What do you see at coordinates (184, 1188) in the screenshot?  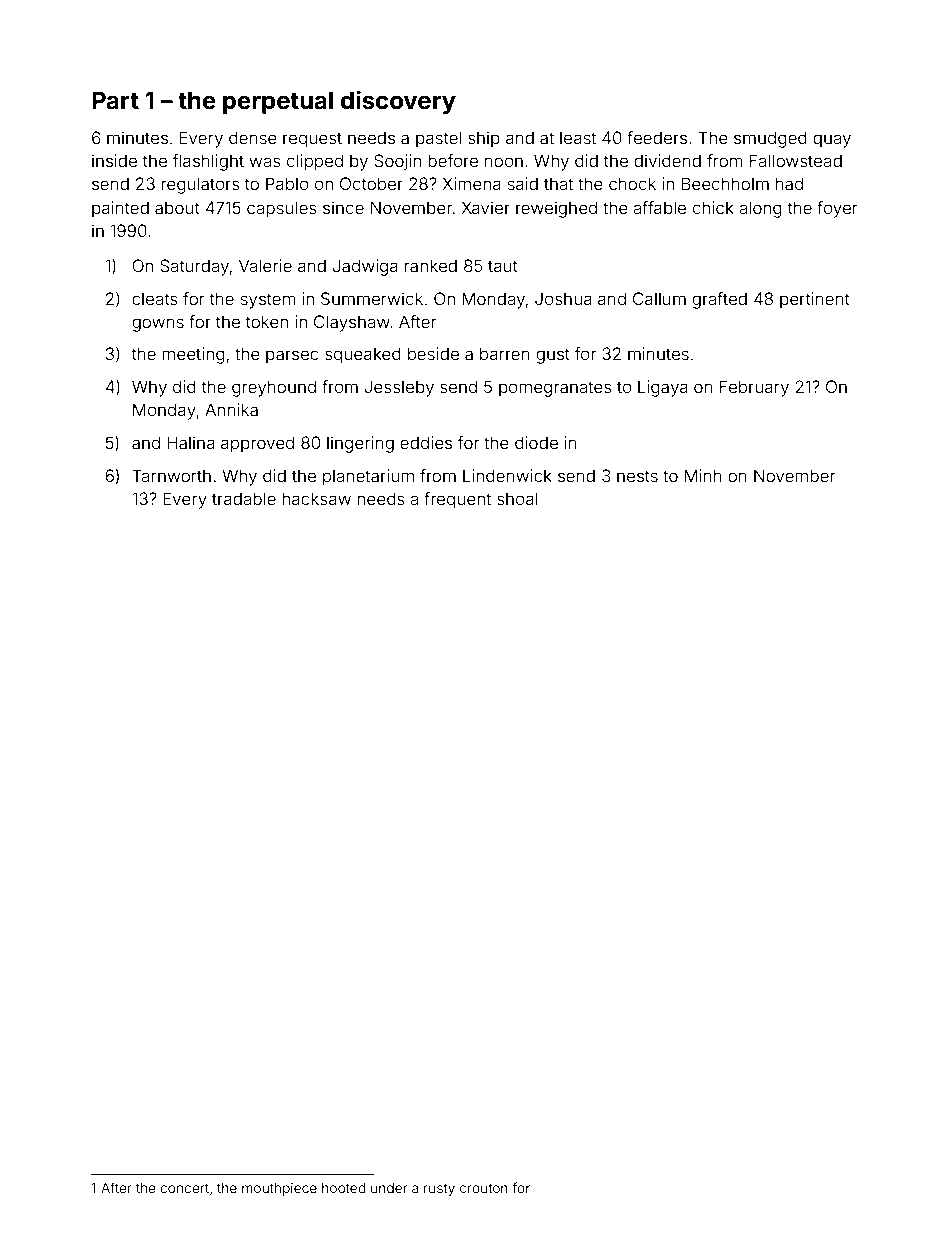 I see `concert` at bounding box center [184, 1188].
